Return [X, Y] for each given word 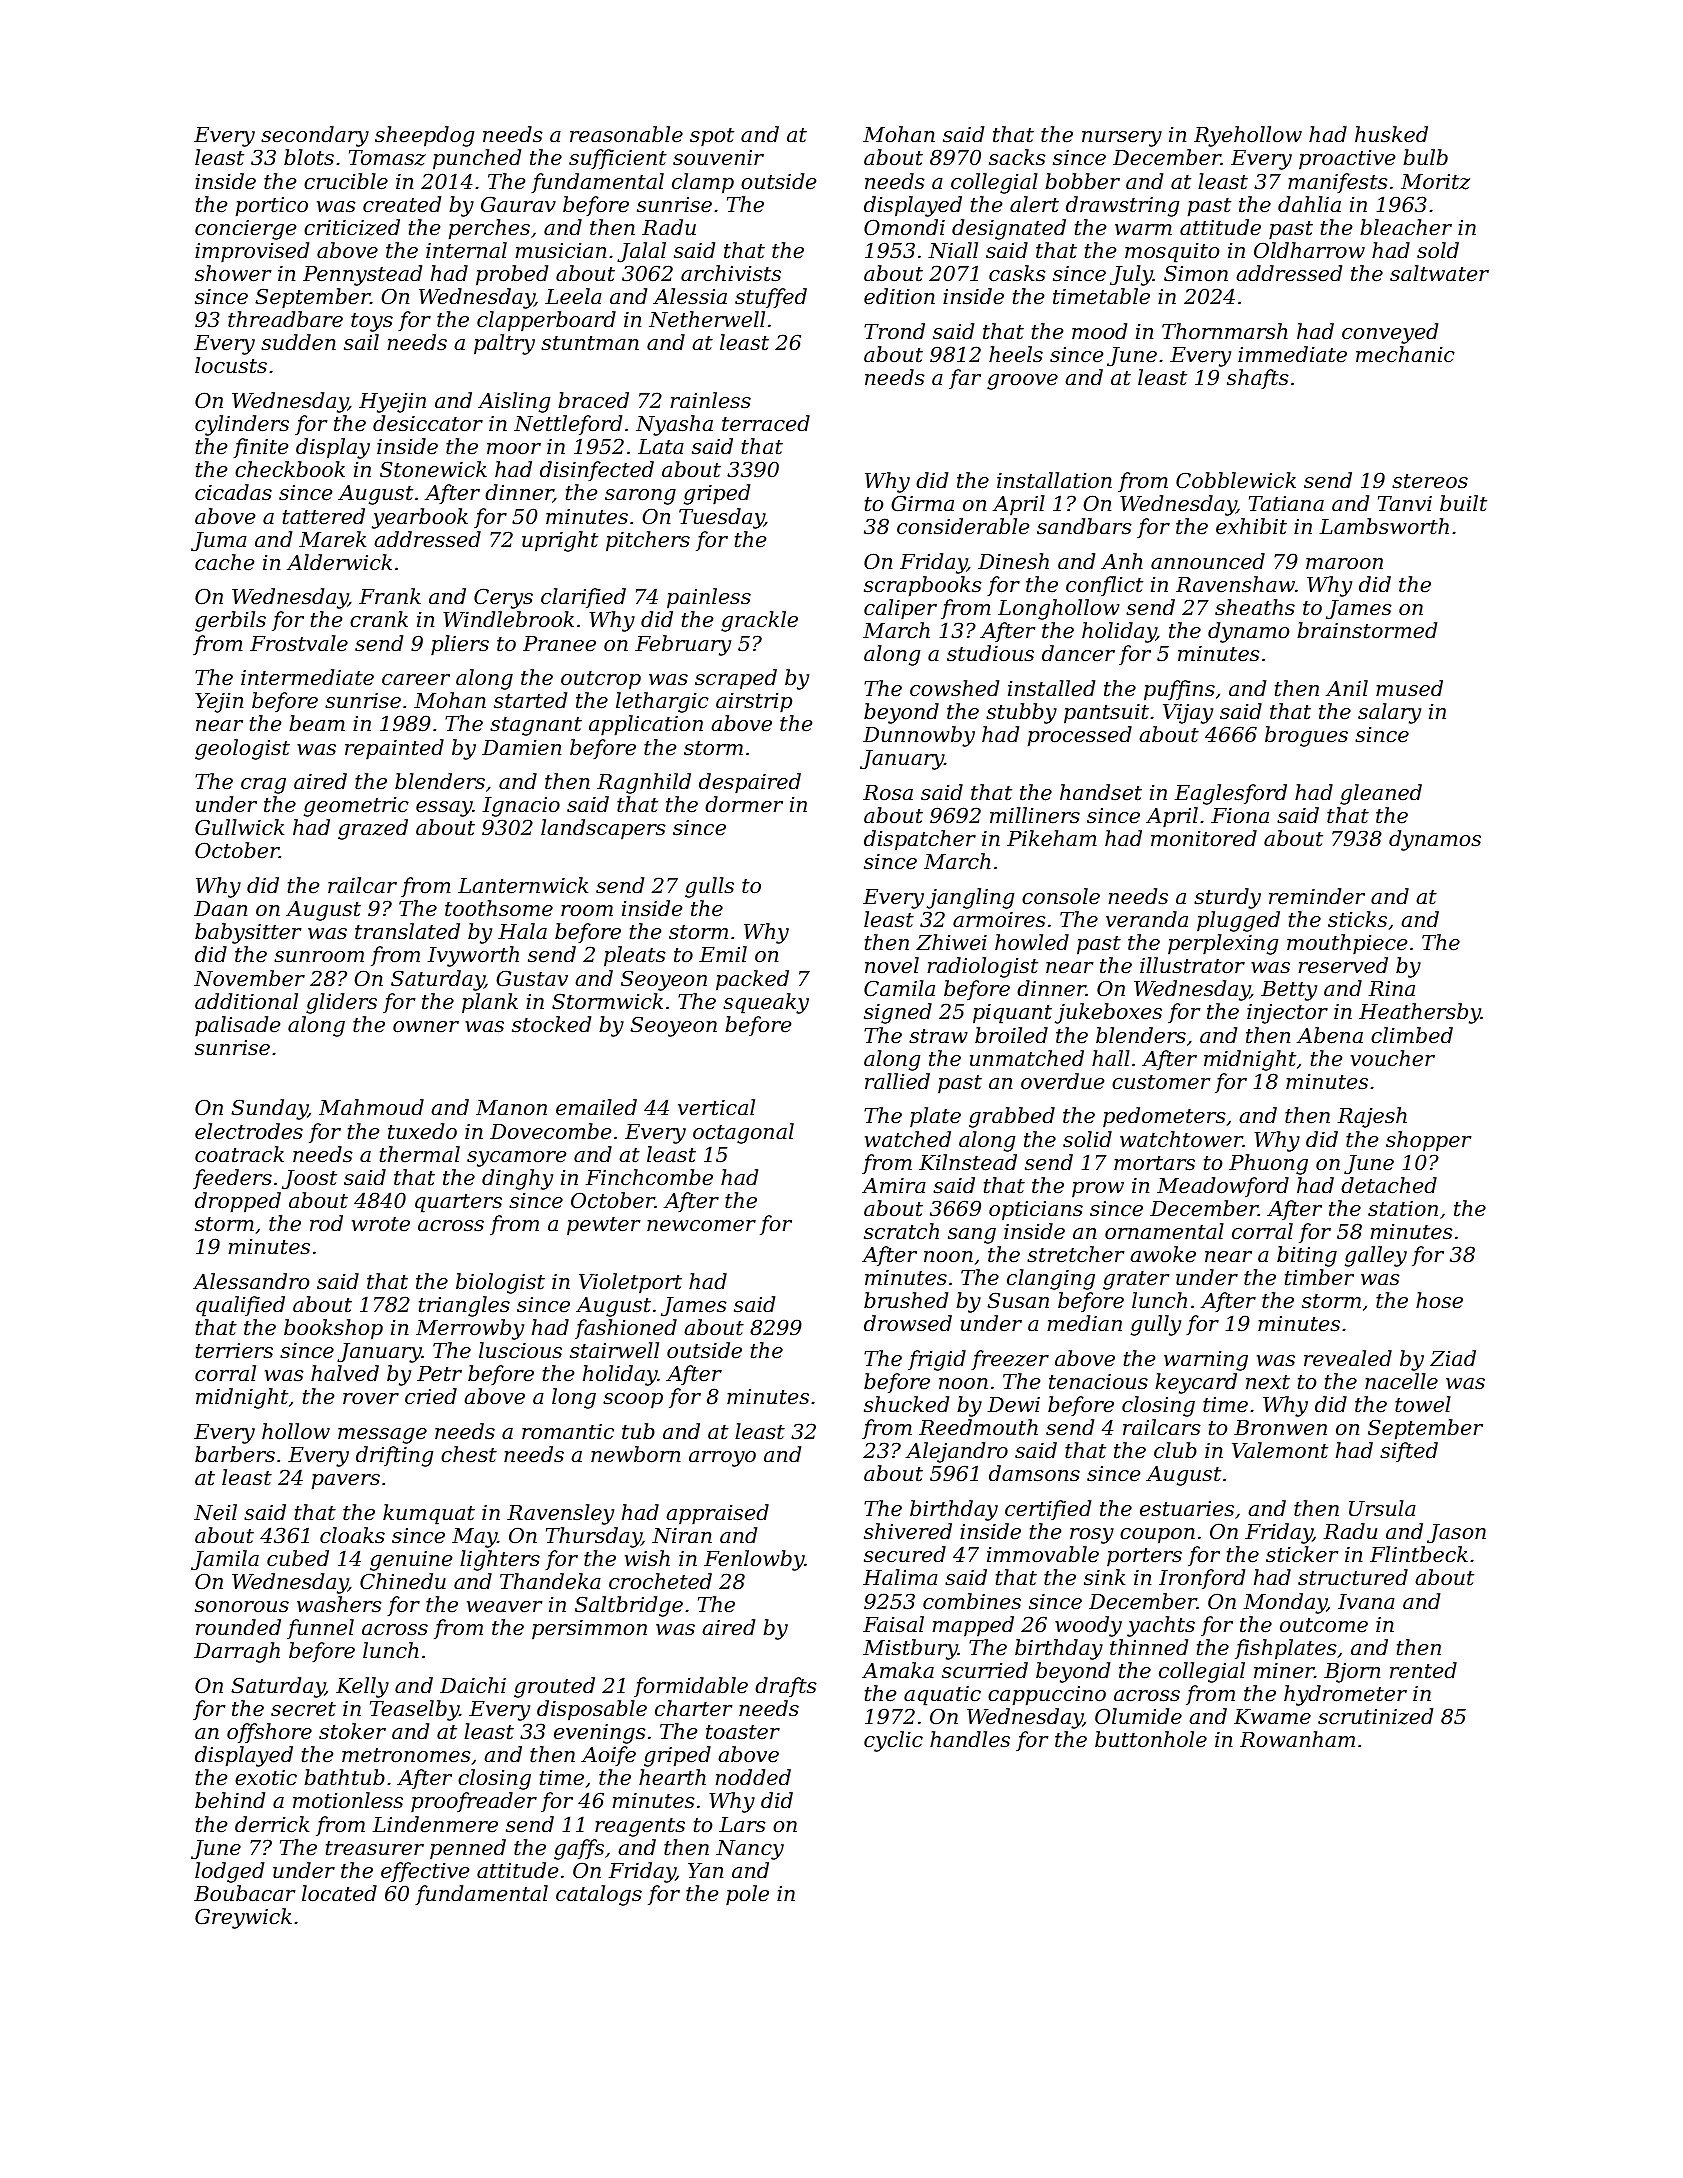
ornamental [1164, 1231]
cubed [298, 1558]
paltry [504, 344]
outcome [1324, 1625]
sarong [640, 497]
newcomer [701, 1226]
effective [425, 1872]
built [1463, 503]
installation [1054, 480]
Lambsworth [1384, 526]
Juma [219, 542]
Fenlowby [754, 1560]
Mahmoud [371, 1107]
